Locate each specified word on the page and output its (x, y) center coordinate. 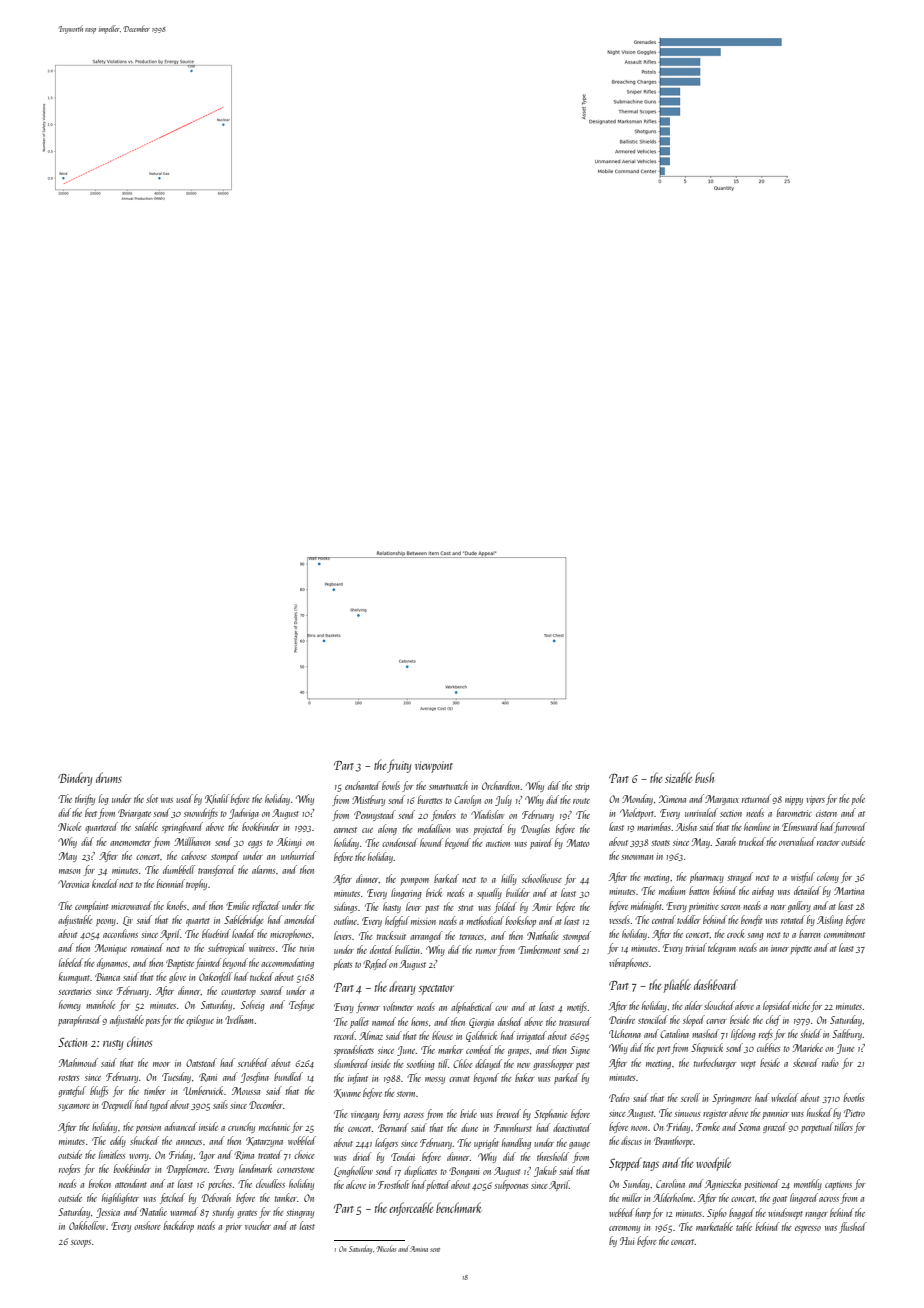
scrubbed (253, 1062)
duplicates (420, 1171)
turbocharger (715, 1063)
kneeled (105, 883)
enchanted (362, 785)
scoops (81, 1243)
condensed (400, 842)
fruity (399, 766)
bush (704, 777)
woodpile (713, 1164)
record (344, 1035)
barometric (794, 812)
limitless (112, 1154)
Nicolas (386, 1249)
